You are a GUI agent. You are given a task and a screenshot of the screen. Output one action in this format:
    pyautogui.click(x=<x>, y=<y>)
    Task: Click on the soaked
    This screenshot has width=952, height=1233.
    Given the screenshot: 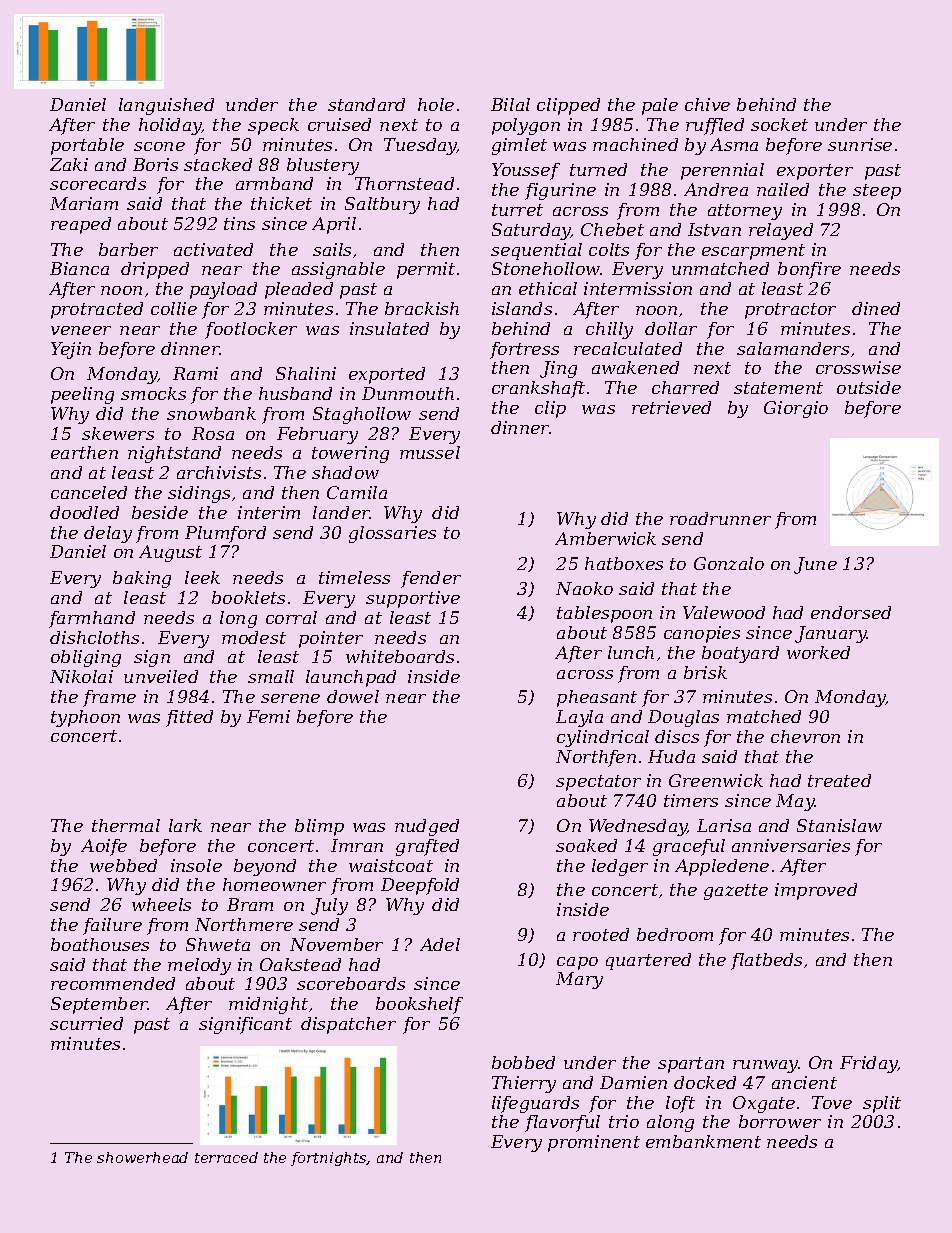 What is the action you would take?
    pyautogui.click(x=586, y=845)
